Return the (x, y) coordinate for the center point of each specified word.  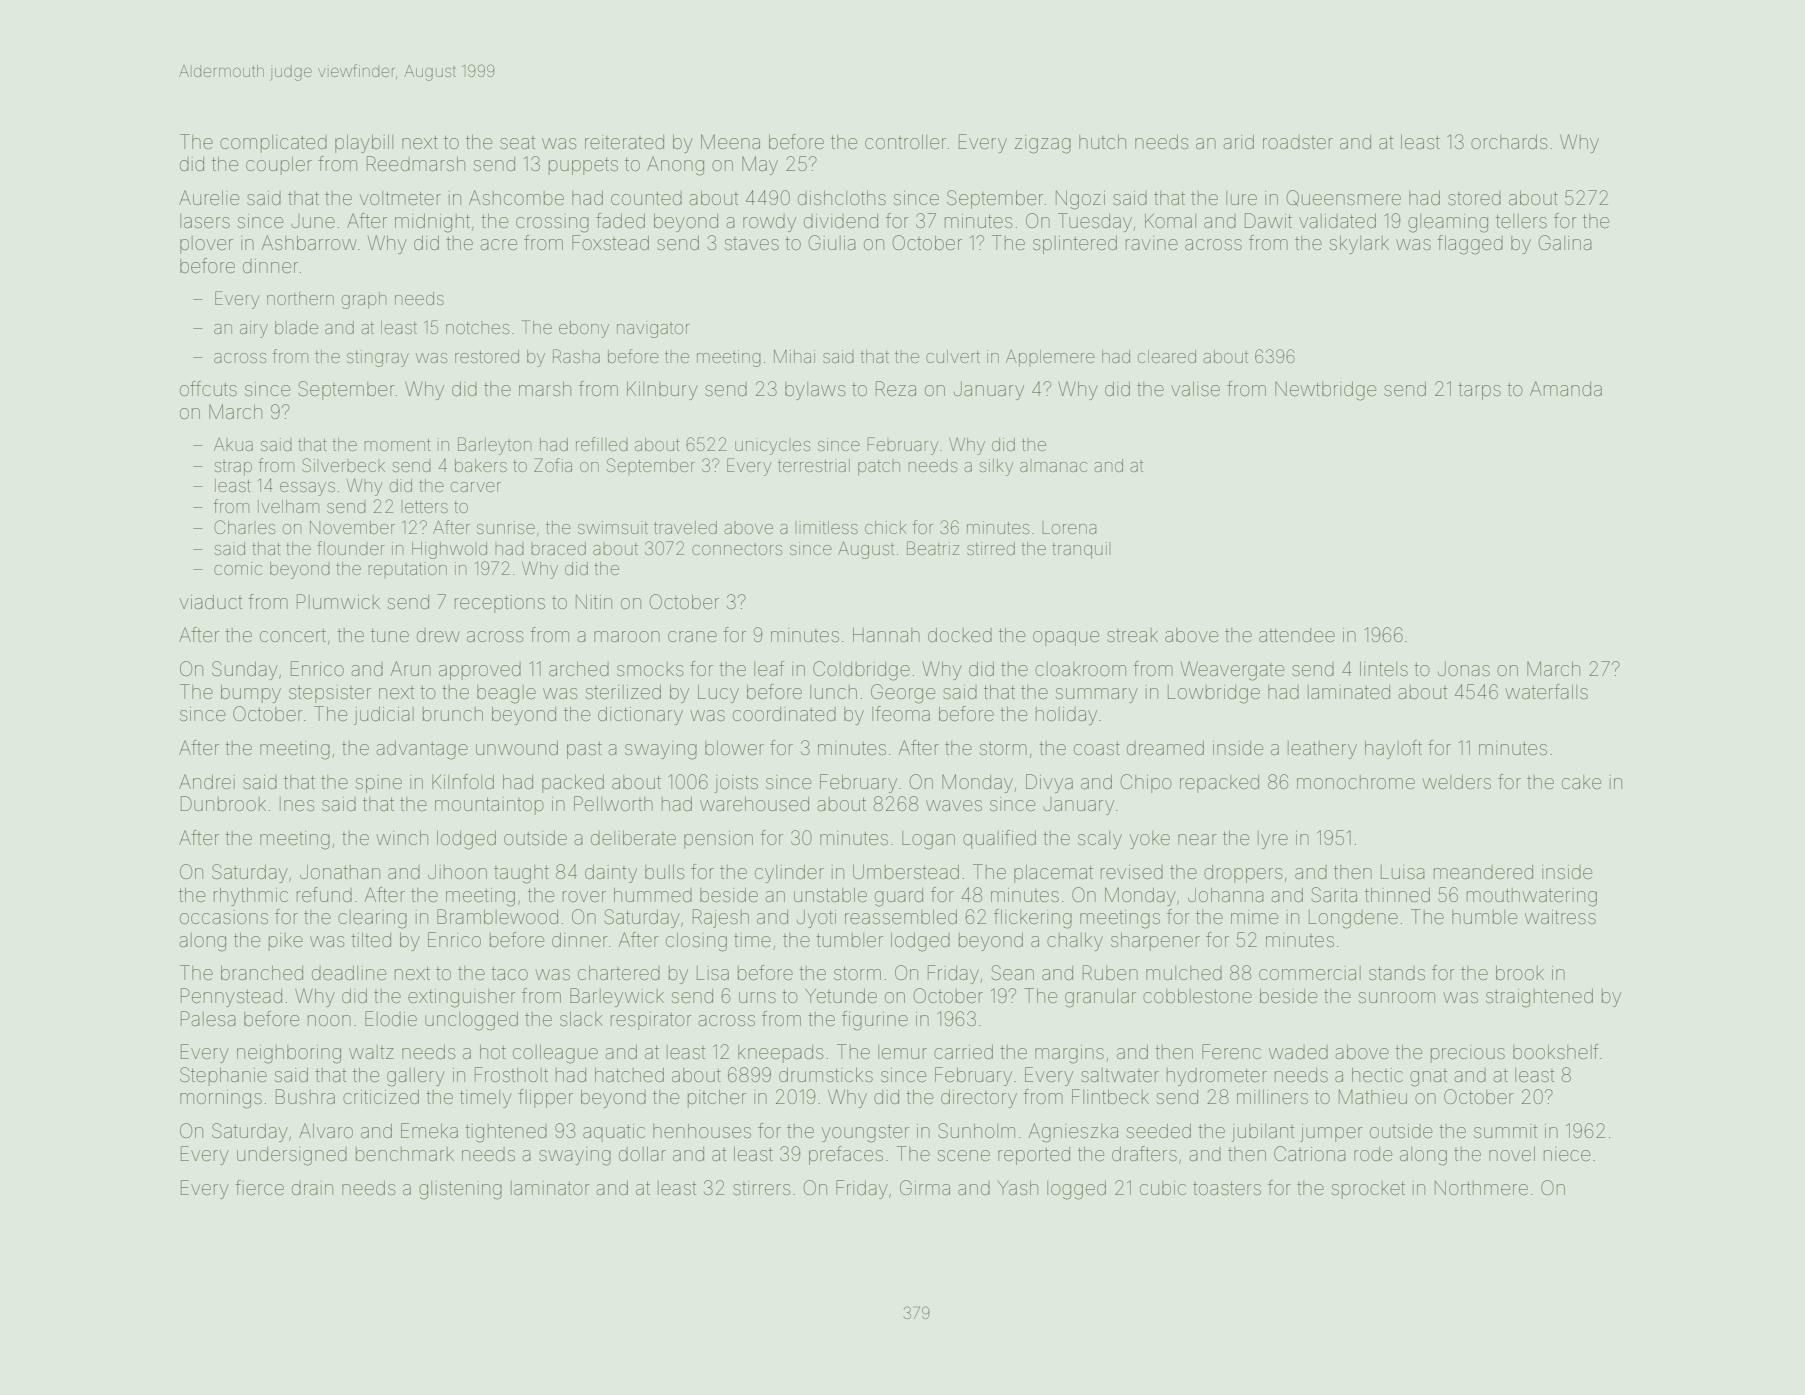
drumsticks (826, 1075)
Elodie (391, 1018)
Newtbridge (1325, 391)
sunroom (1397, 997)
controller (905, 142)
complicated (273, 144)
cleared (1167, 356)
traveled (685, 527)
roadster (1298, 142)
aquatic (614, 1133)
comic (238, 568)
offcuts (208, 388)
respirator (651, 1021)
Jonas (1464, 669)
